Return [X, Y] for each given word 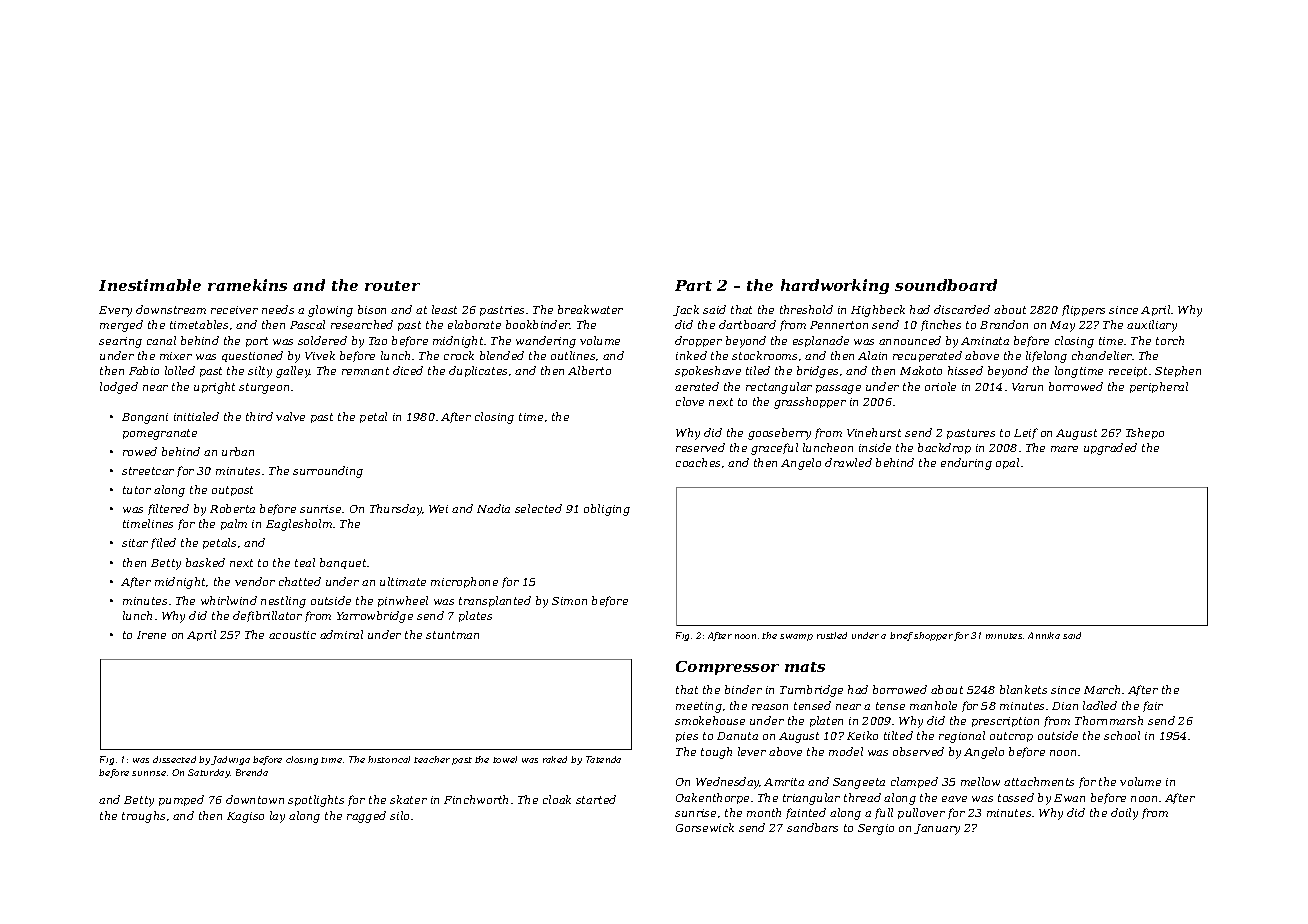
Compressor [727, 668]
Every [115, 311]
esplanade [821, 341]
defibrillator [267, 616]
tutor [137, 490]
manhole [933, 705]
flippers [1083, 310]
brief [901, 636]
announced [910, 340]
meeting [699, 707]
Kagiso [245, 817]
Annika [1044, 635]
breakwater [590, 309]
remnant [365, 371]
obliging [607, 510]
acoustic [292, 635]
